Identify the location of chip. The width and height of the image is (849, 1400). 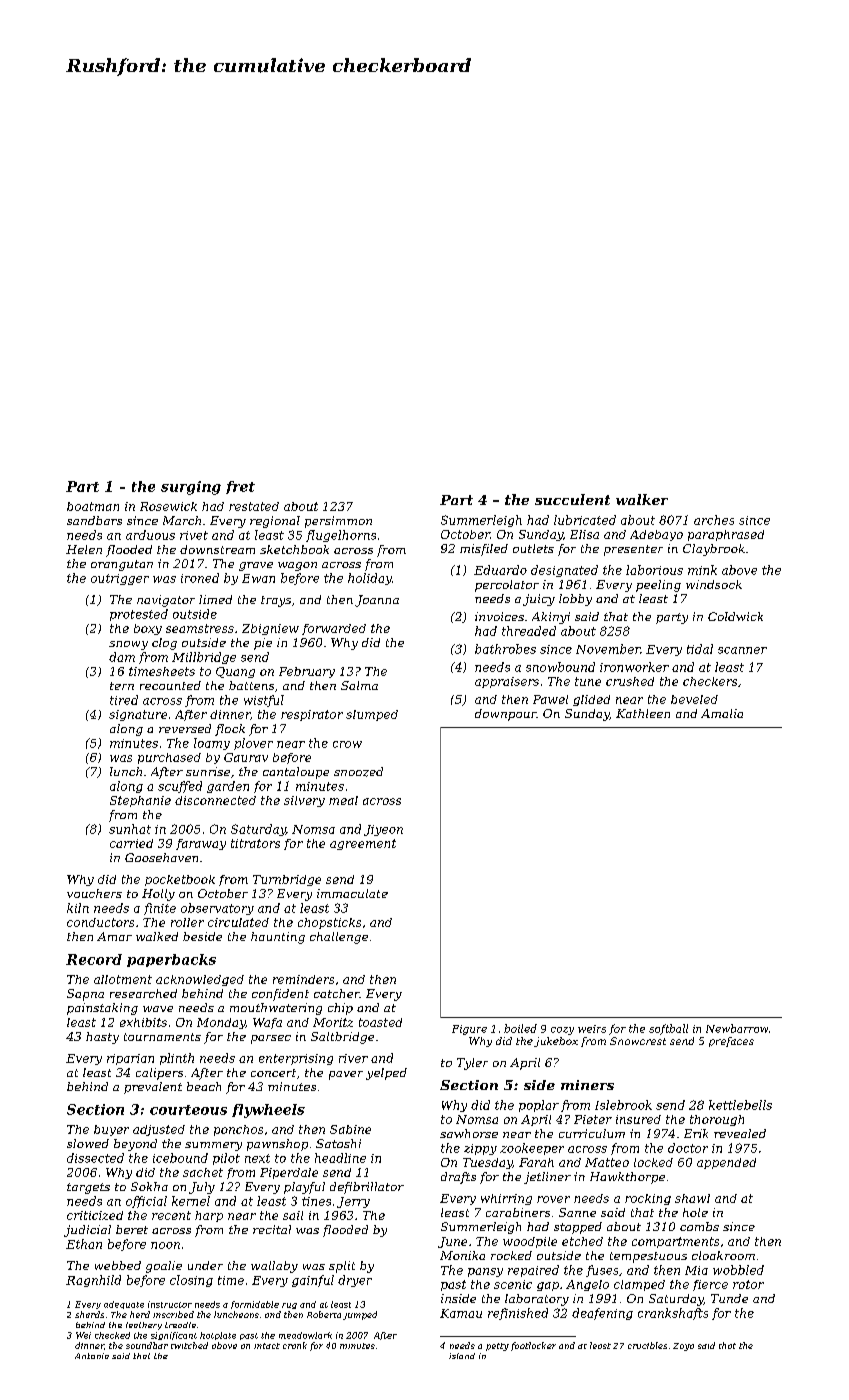
(340, 1009).
